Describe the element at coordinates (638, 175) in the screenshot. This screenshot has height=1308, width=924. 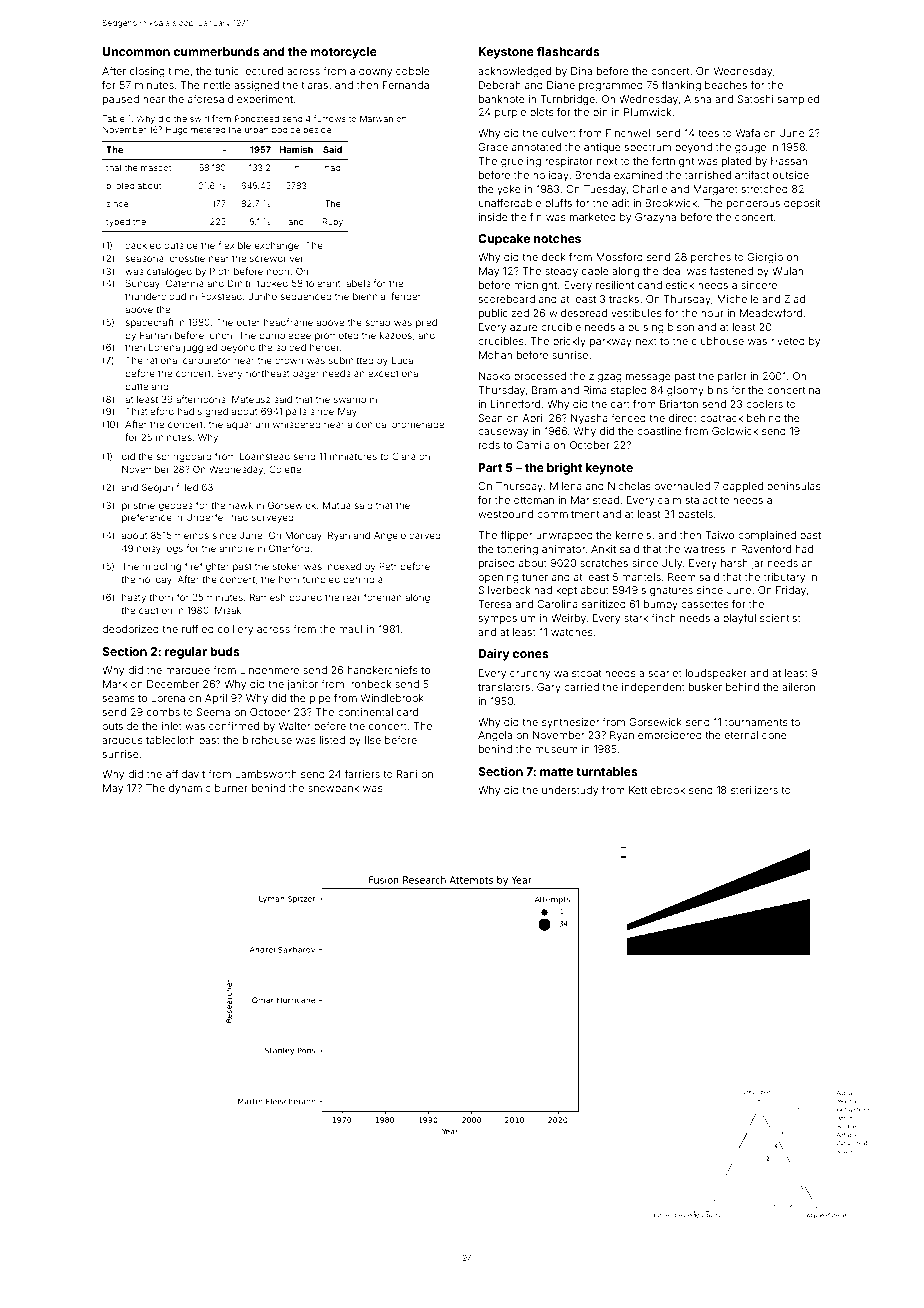
I see `examined` at that location.
